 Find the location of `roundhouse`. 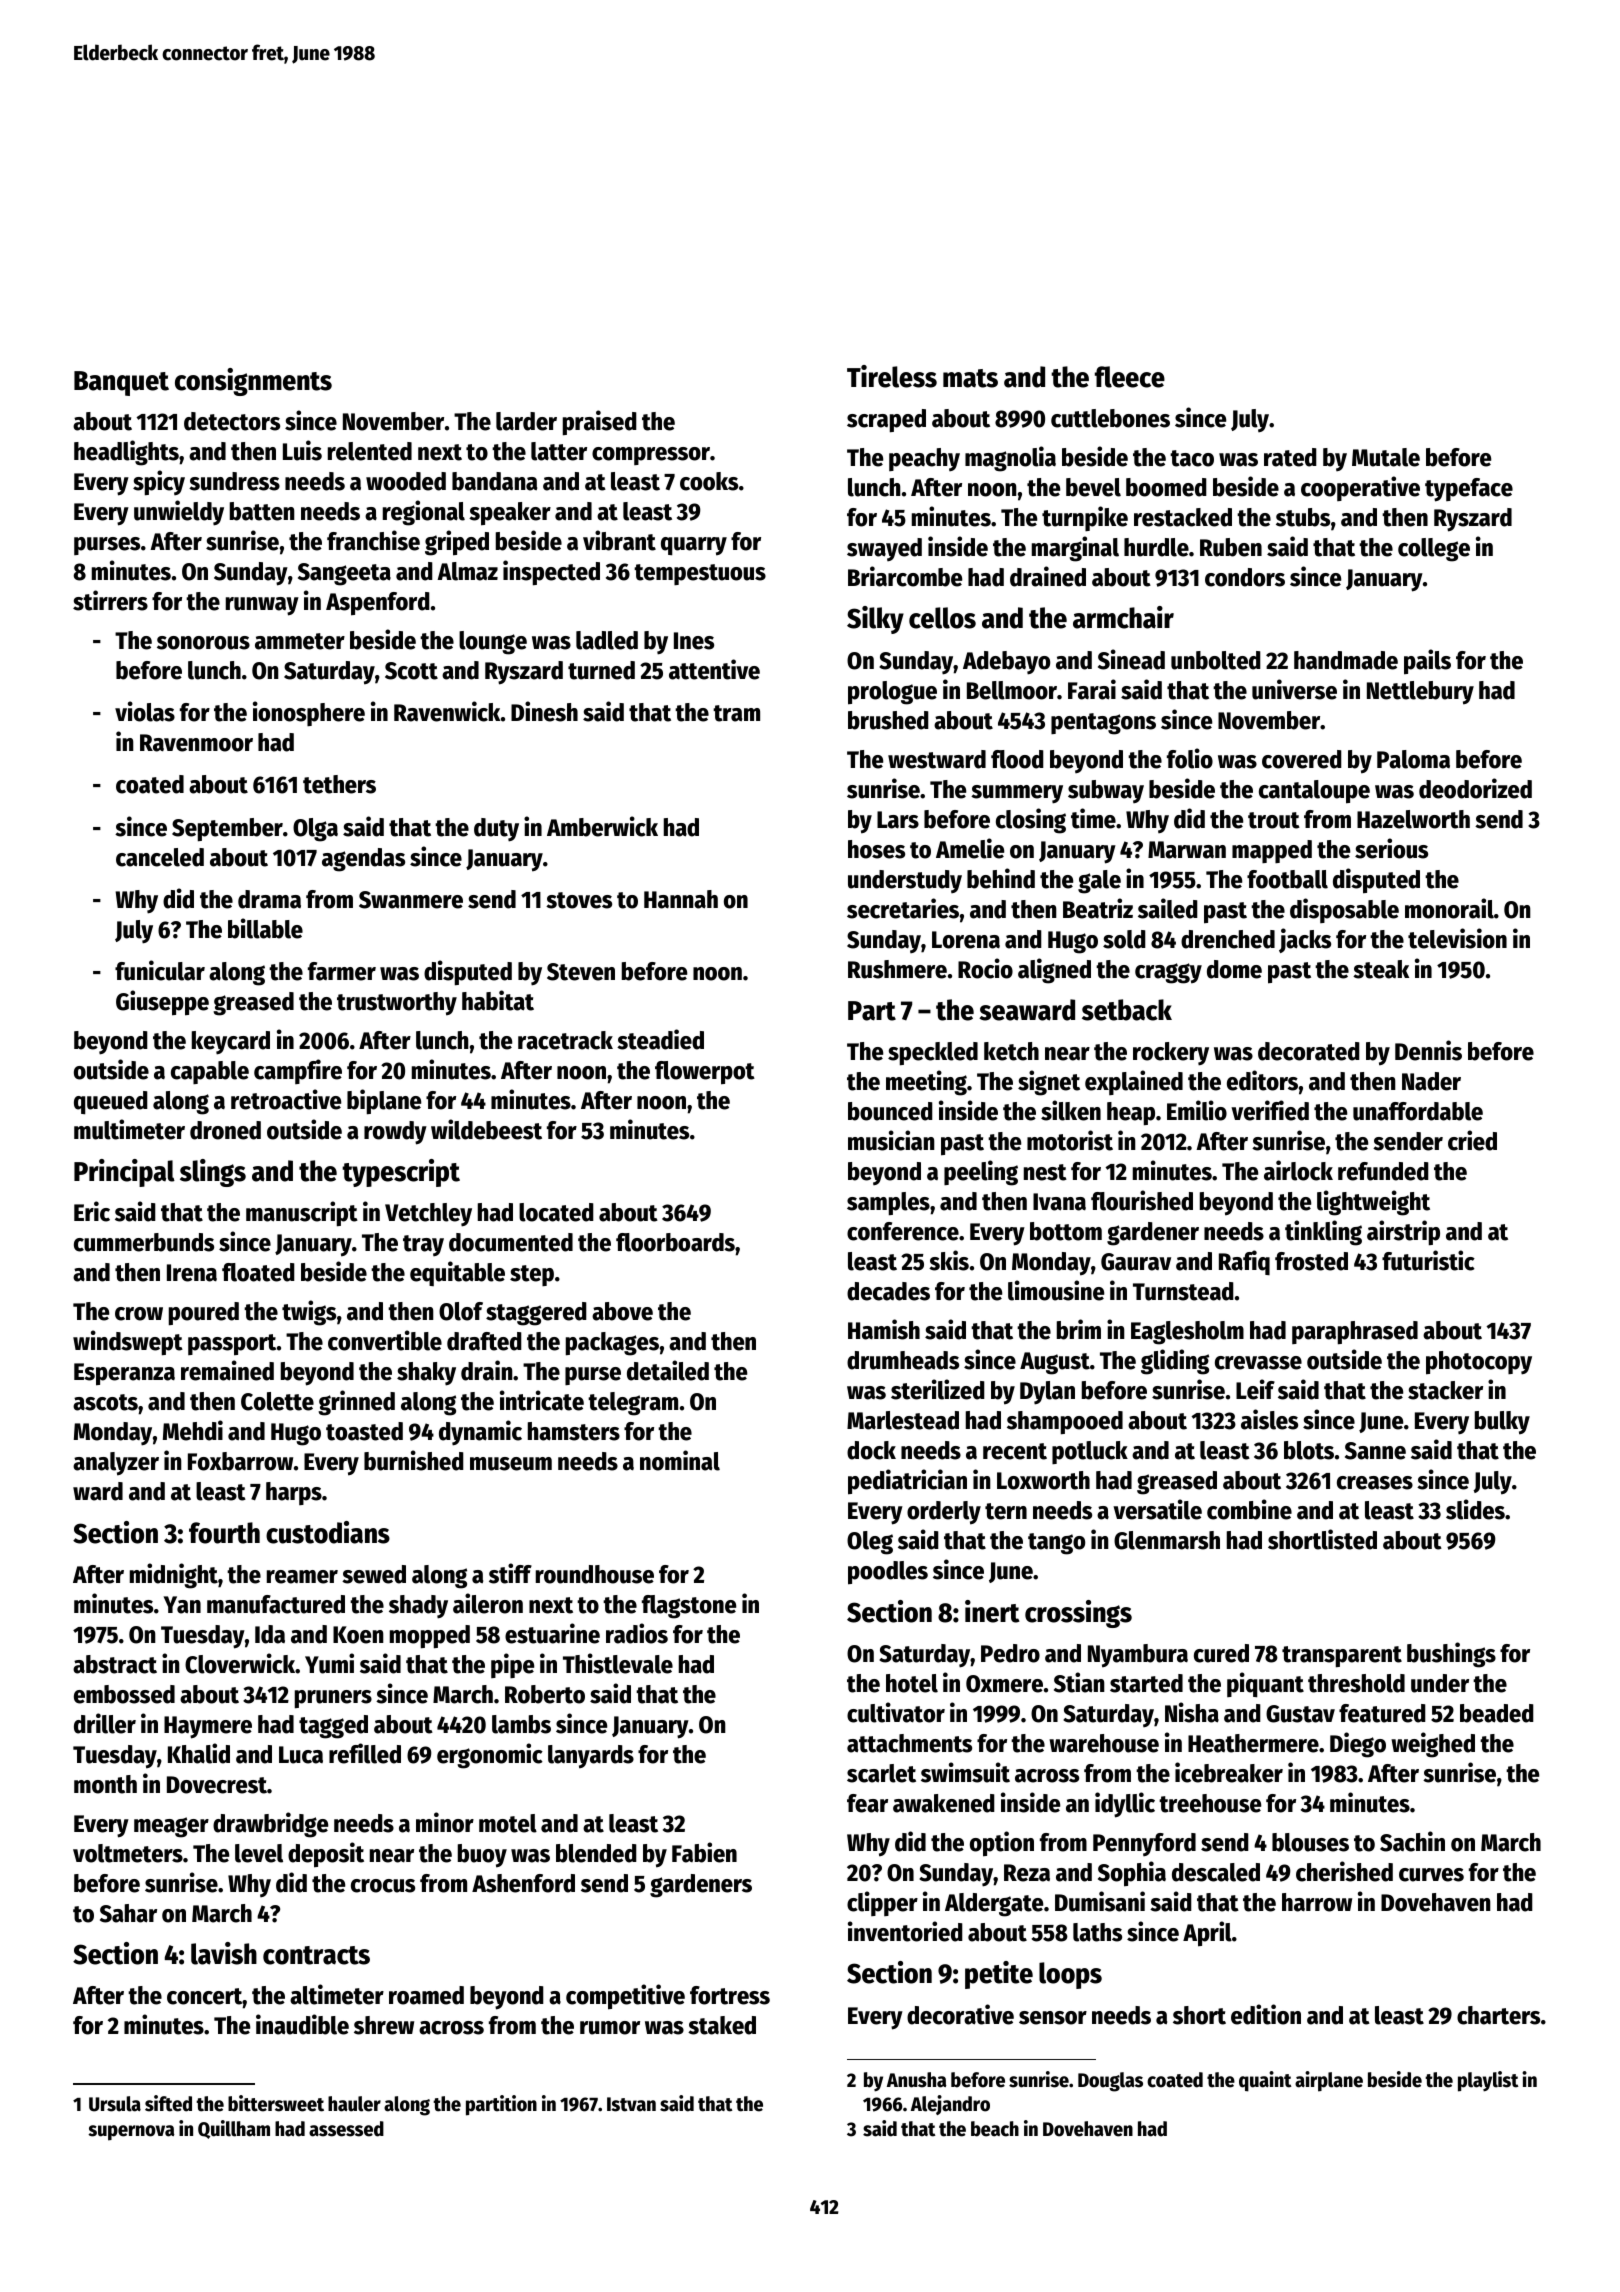

roundhouse is located at coordinates (595, 1574).
